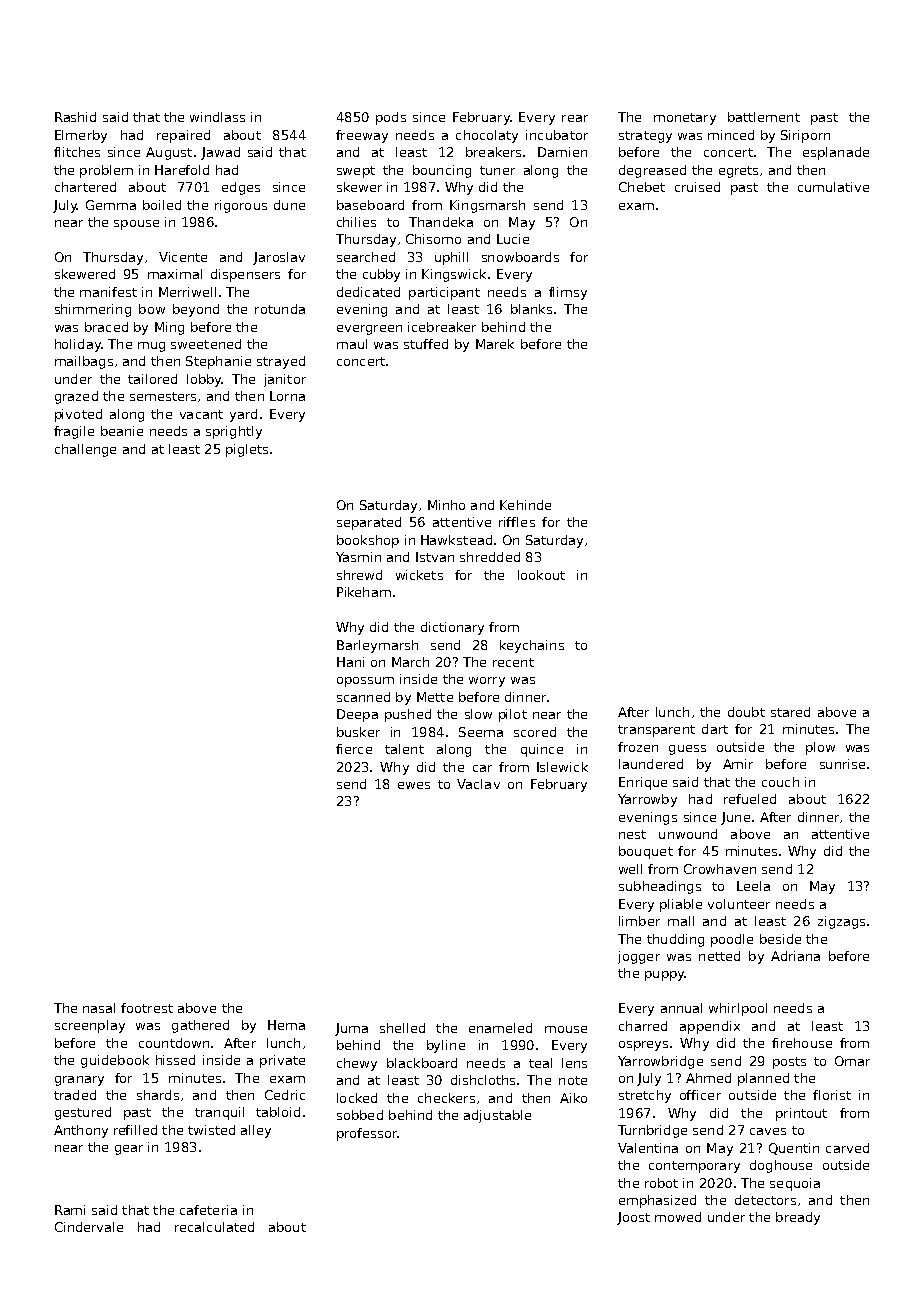  What do you see at coordinates (426, 344) in the screenshot?
I see `stuffed` at bounding box center [426, 344].
